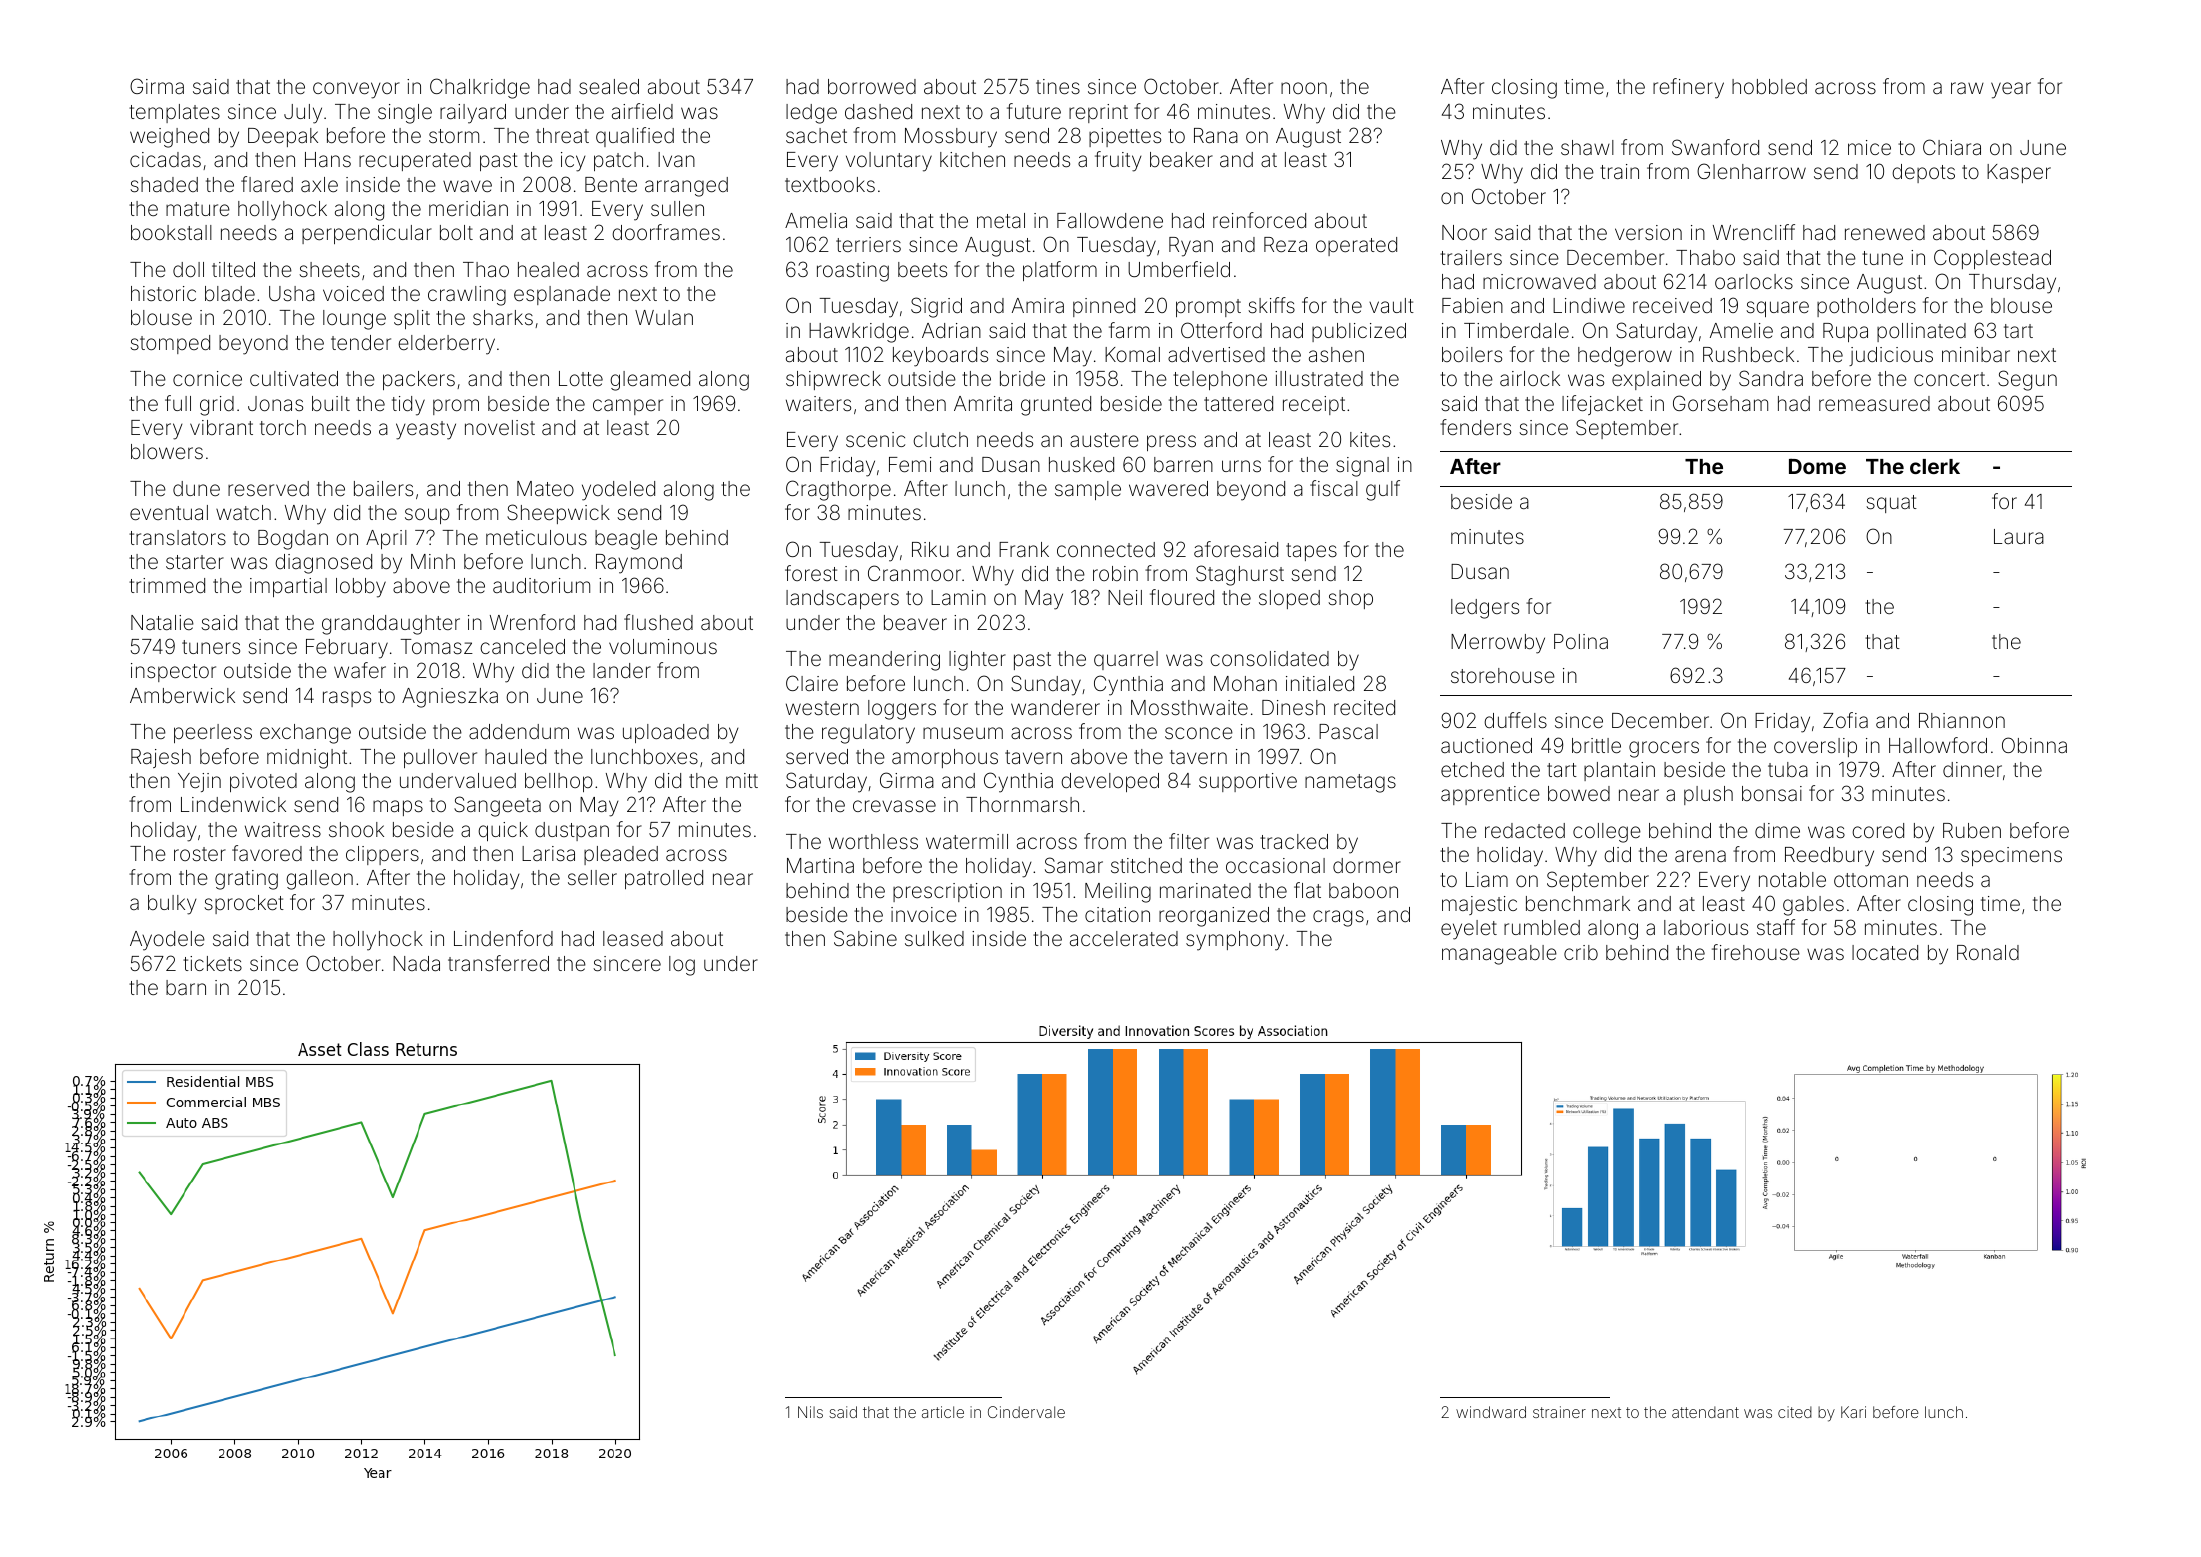 This page has width=2201, height=1557. I want to click on storehouse, so click(1503, 675).
